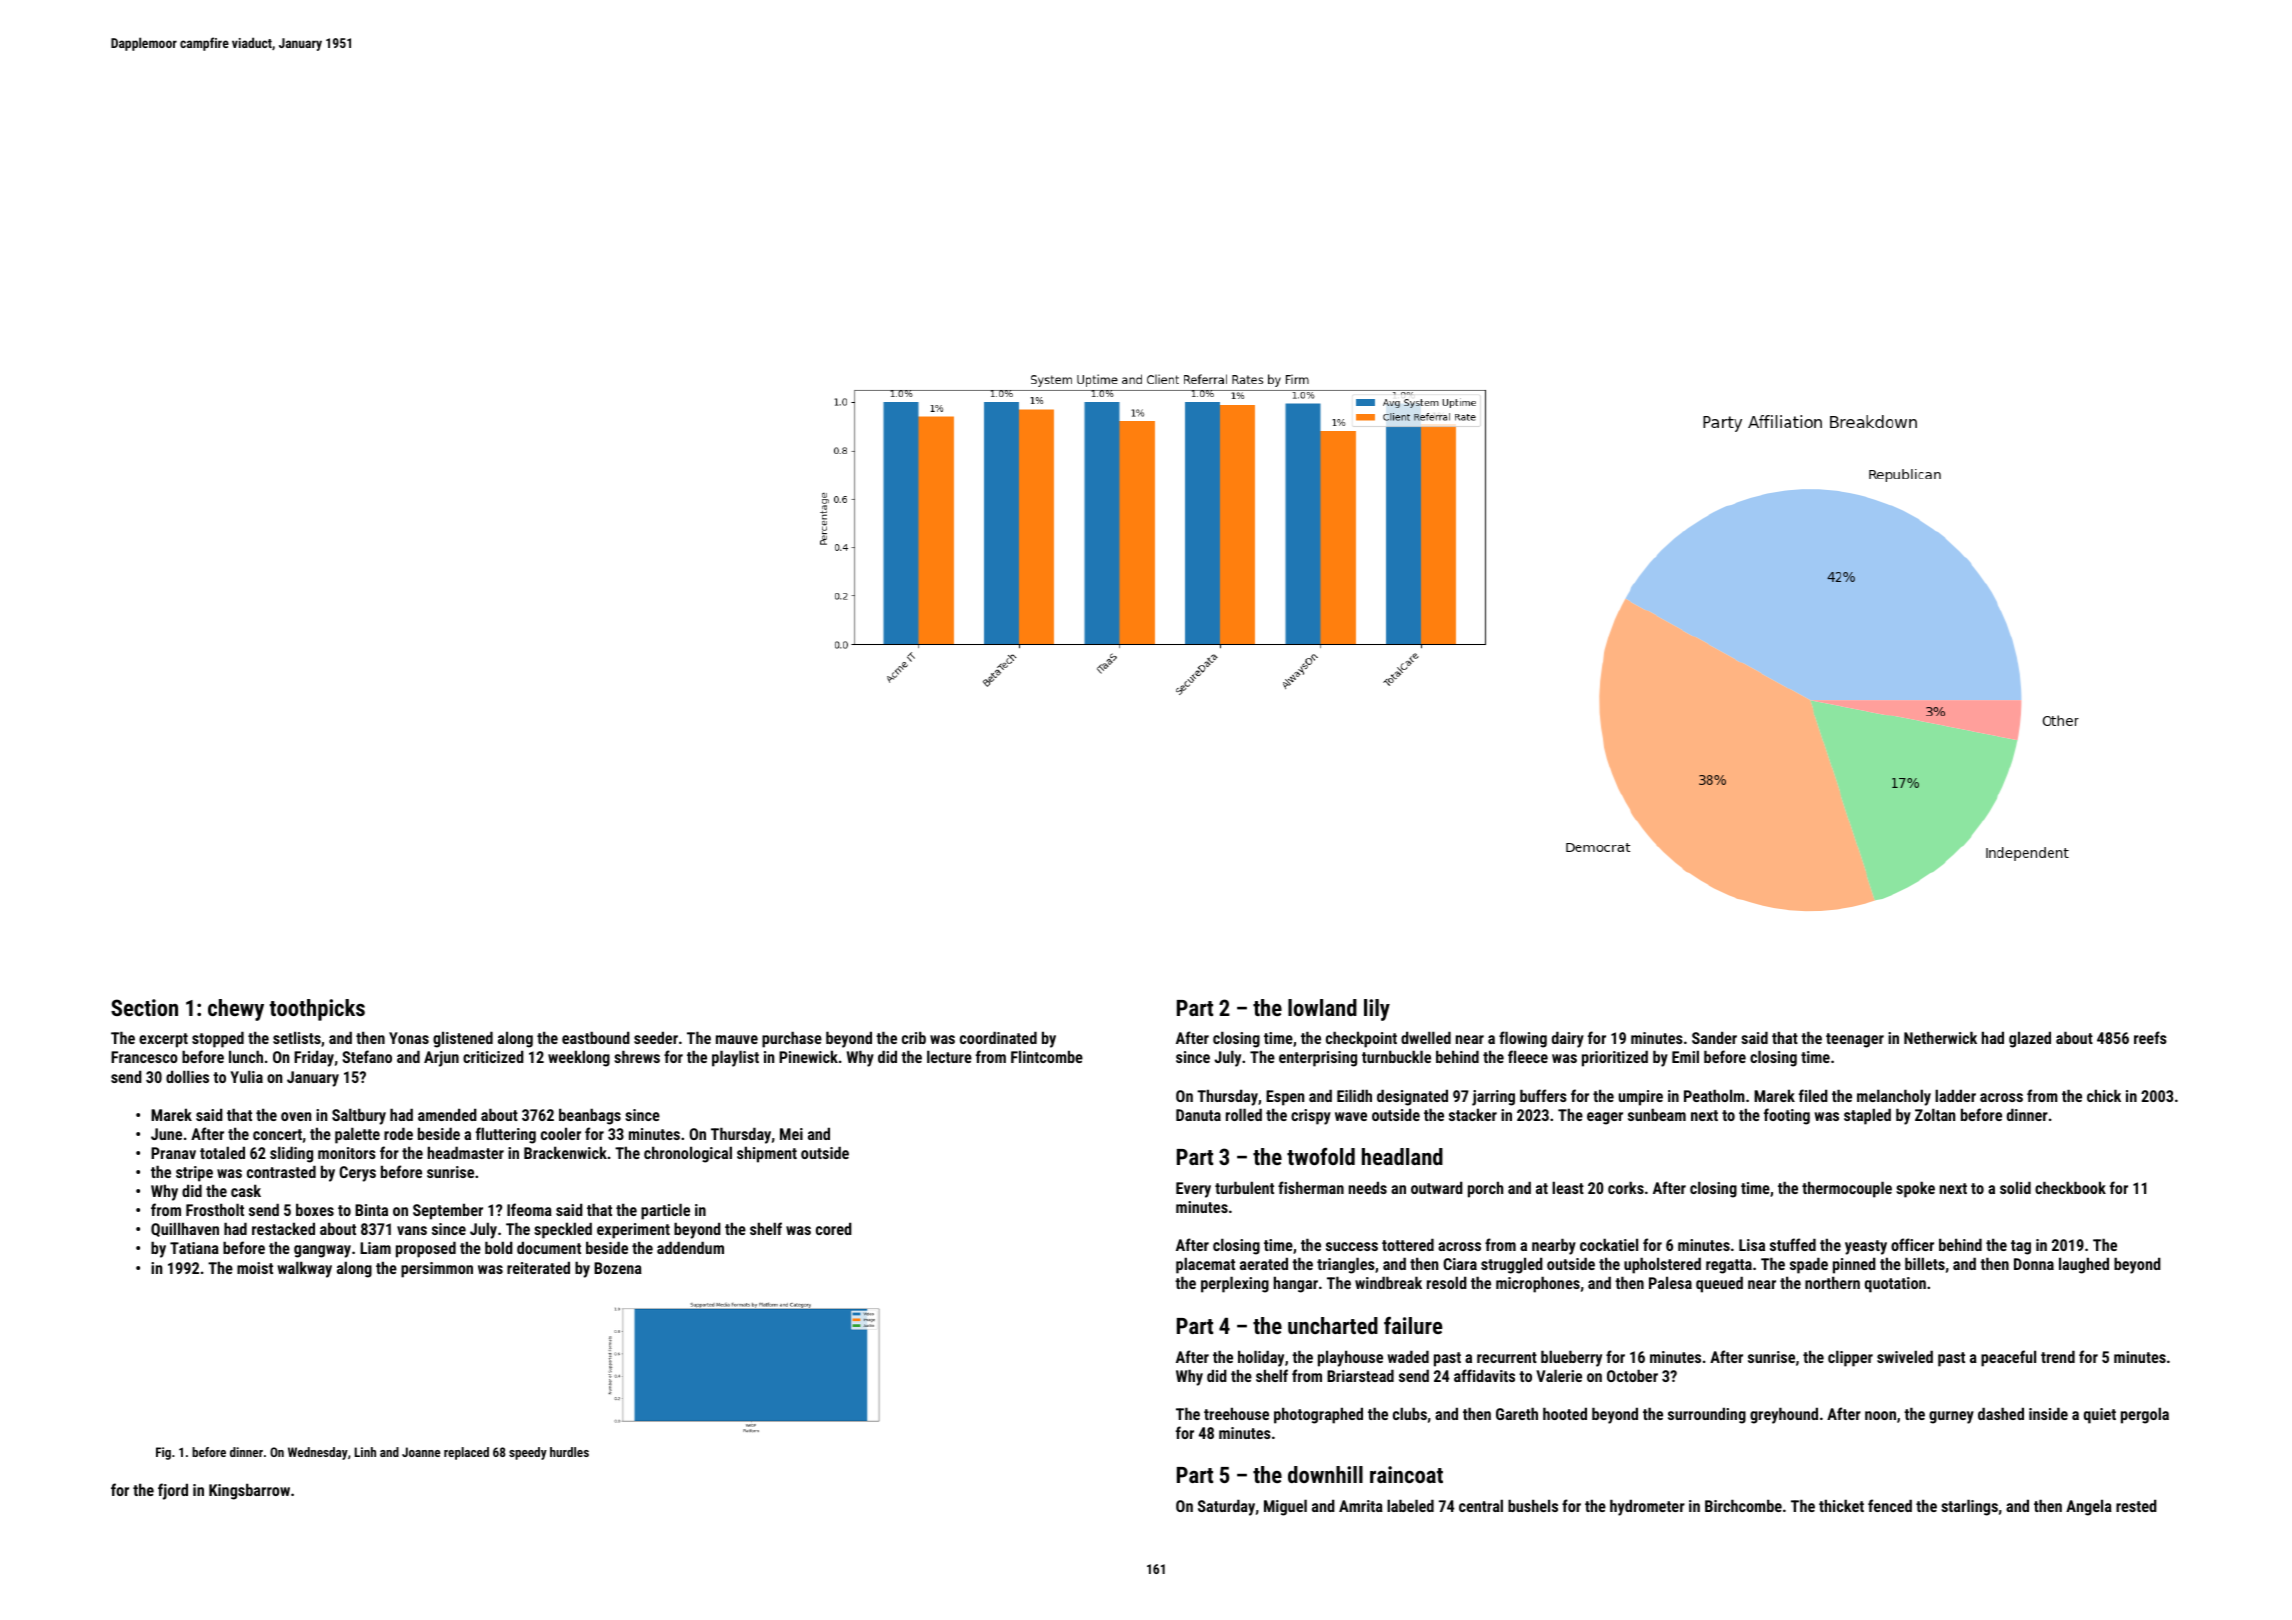  Describe the element at coordinates (1318, 1415) in the image. I see `photographed` at that location.
